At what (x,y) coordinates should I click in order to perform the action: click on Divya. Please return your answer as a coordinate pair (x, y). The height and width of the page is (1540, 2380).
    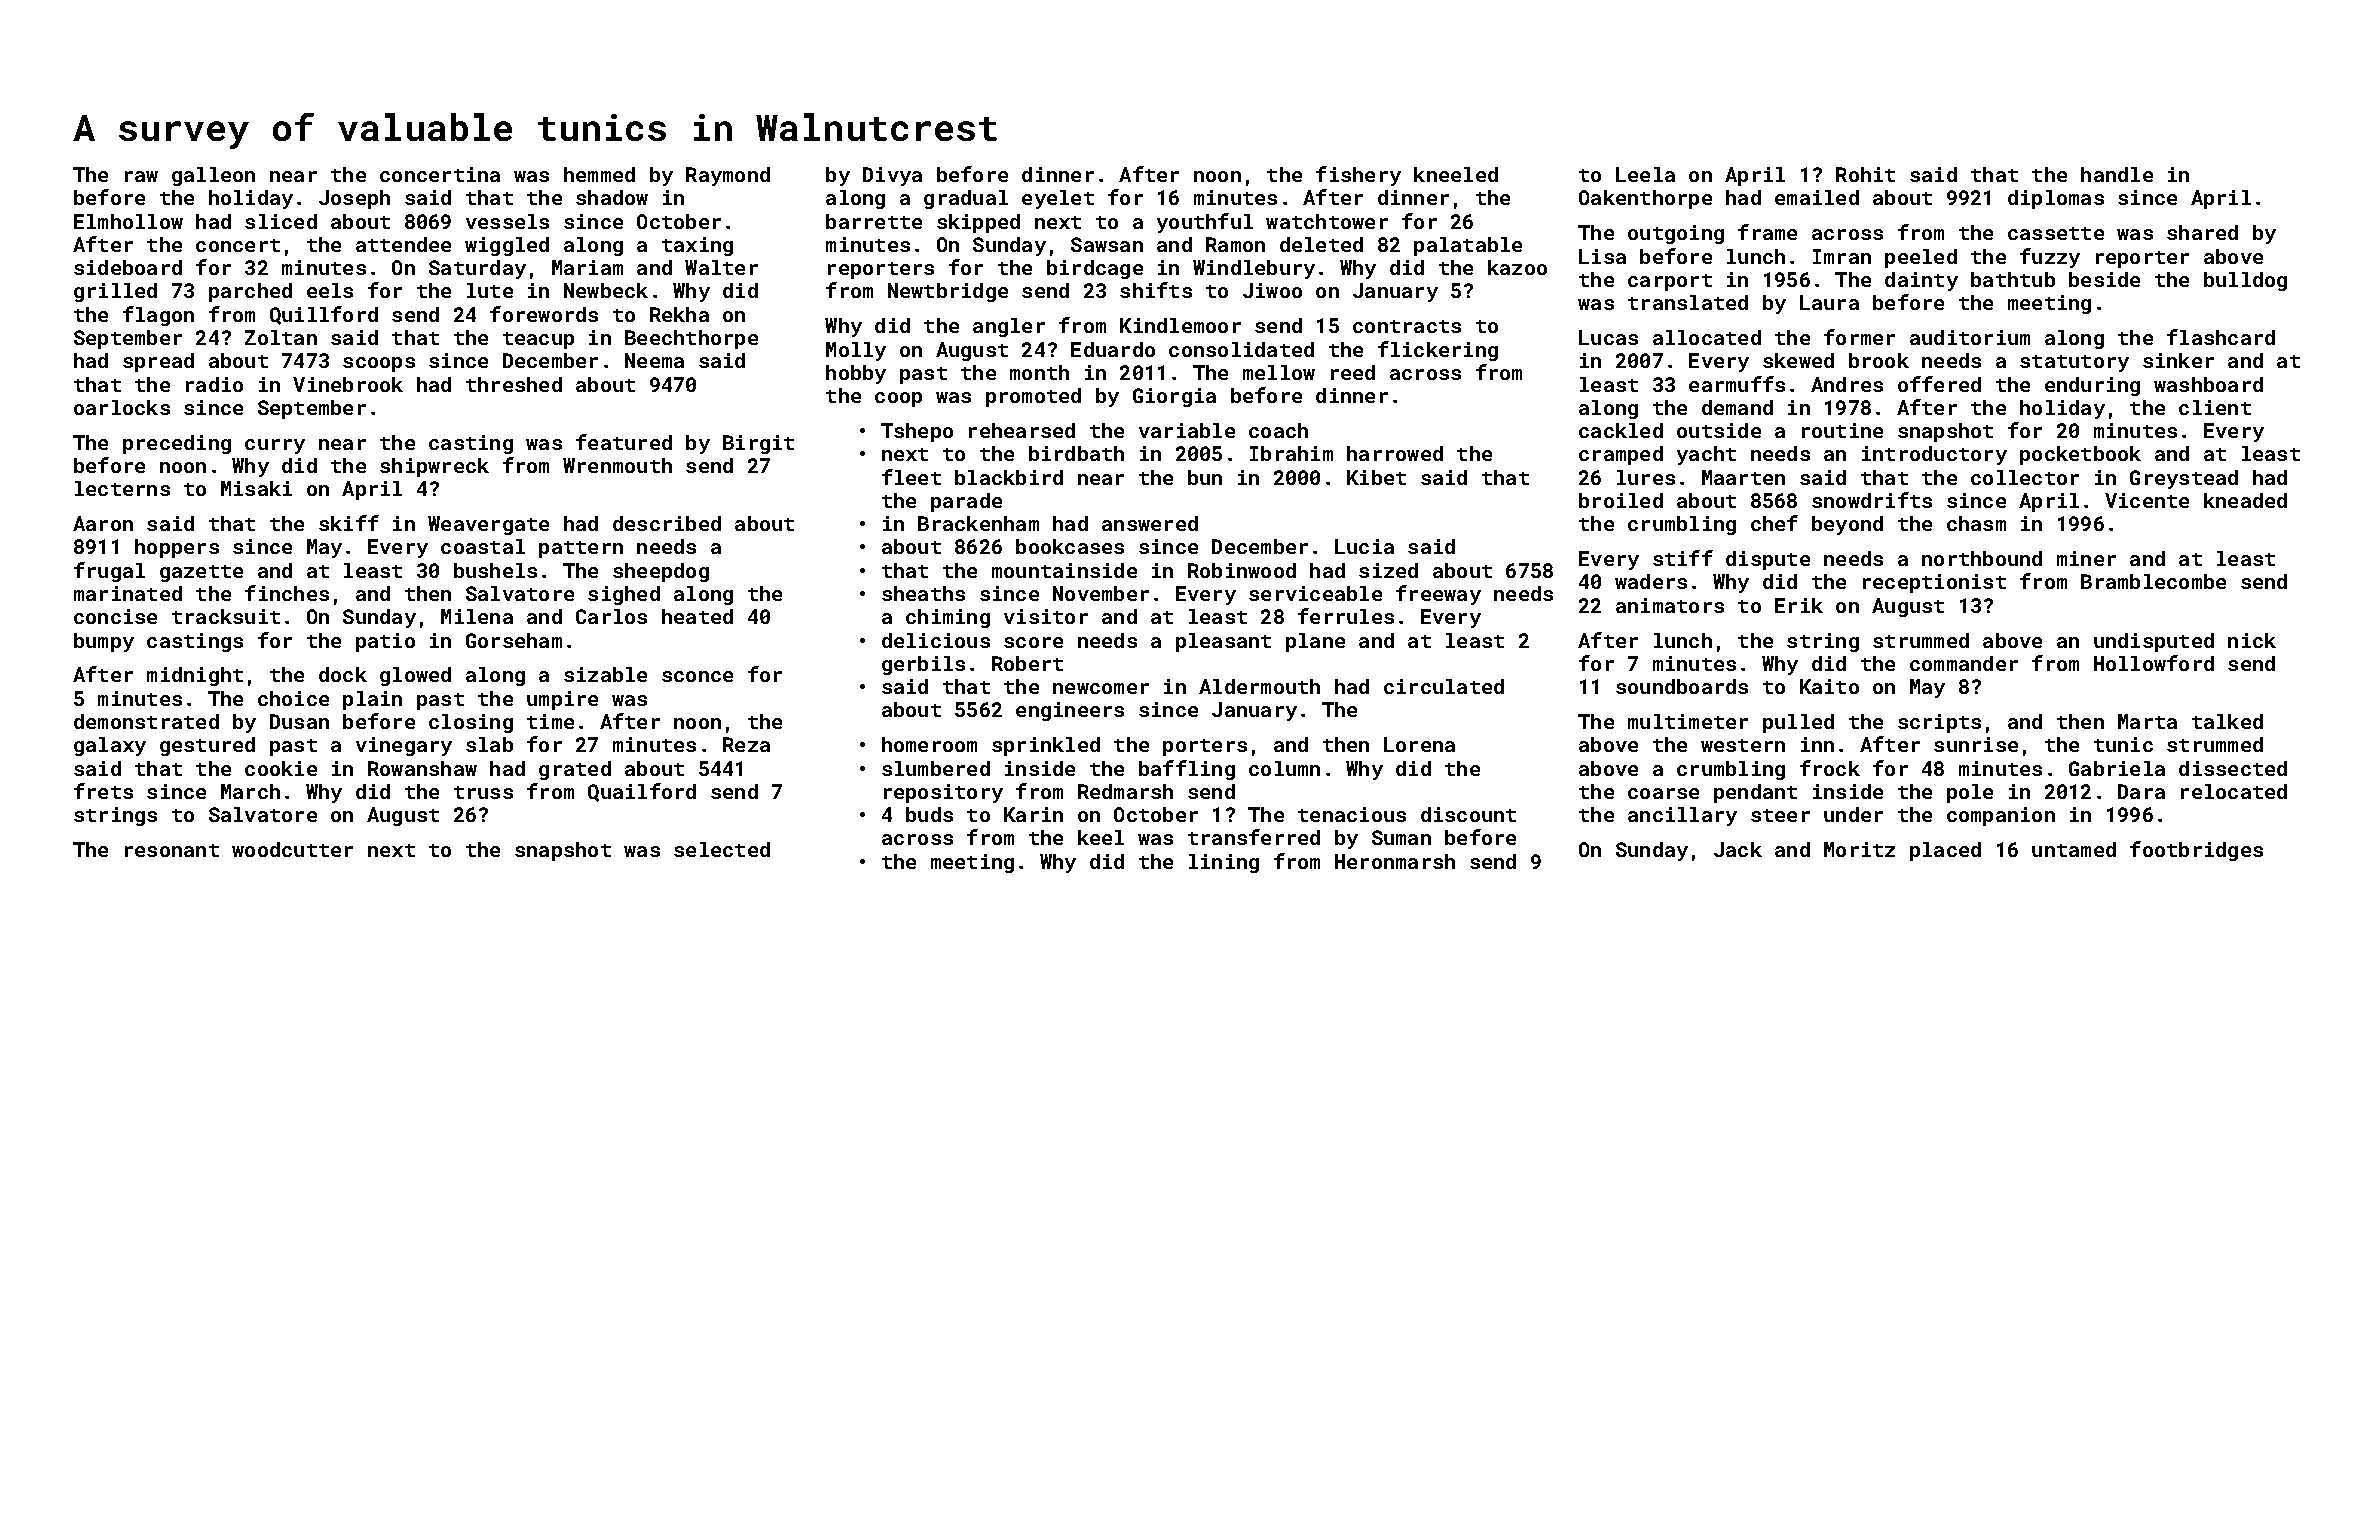
    Looking at the image, I should click on (892, 176).
